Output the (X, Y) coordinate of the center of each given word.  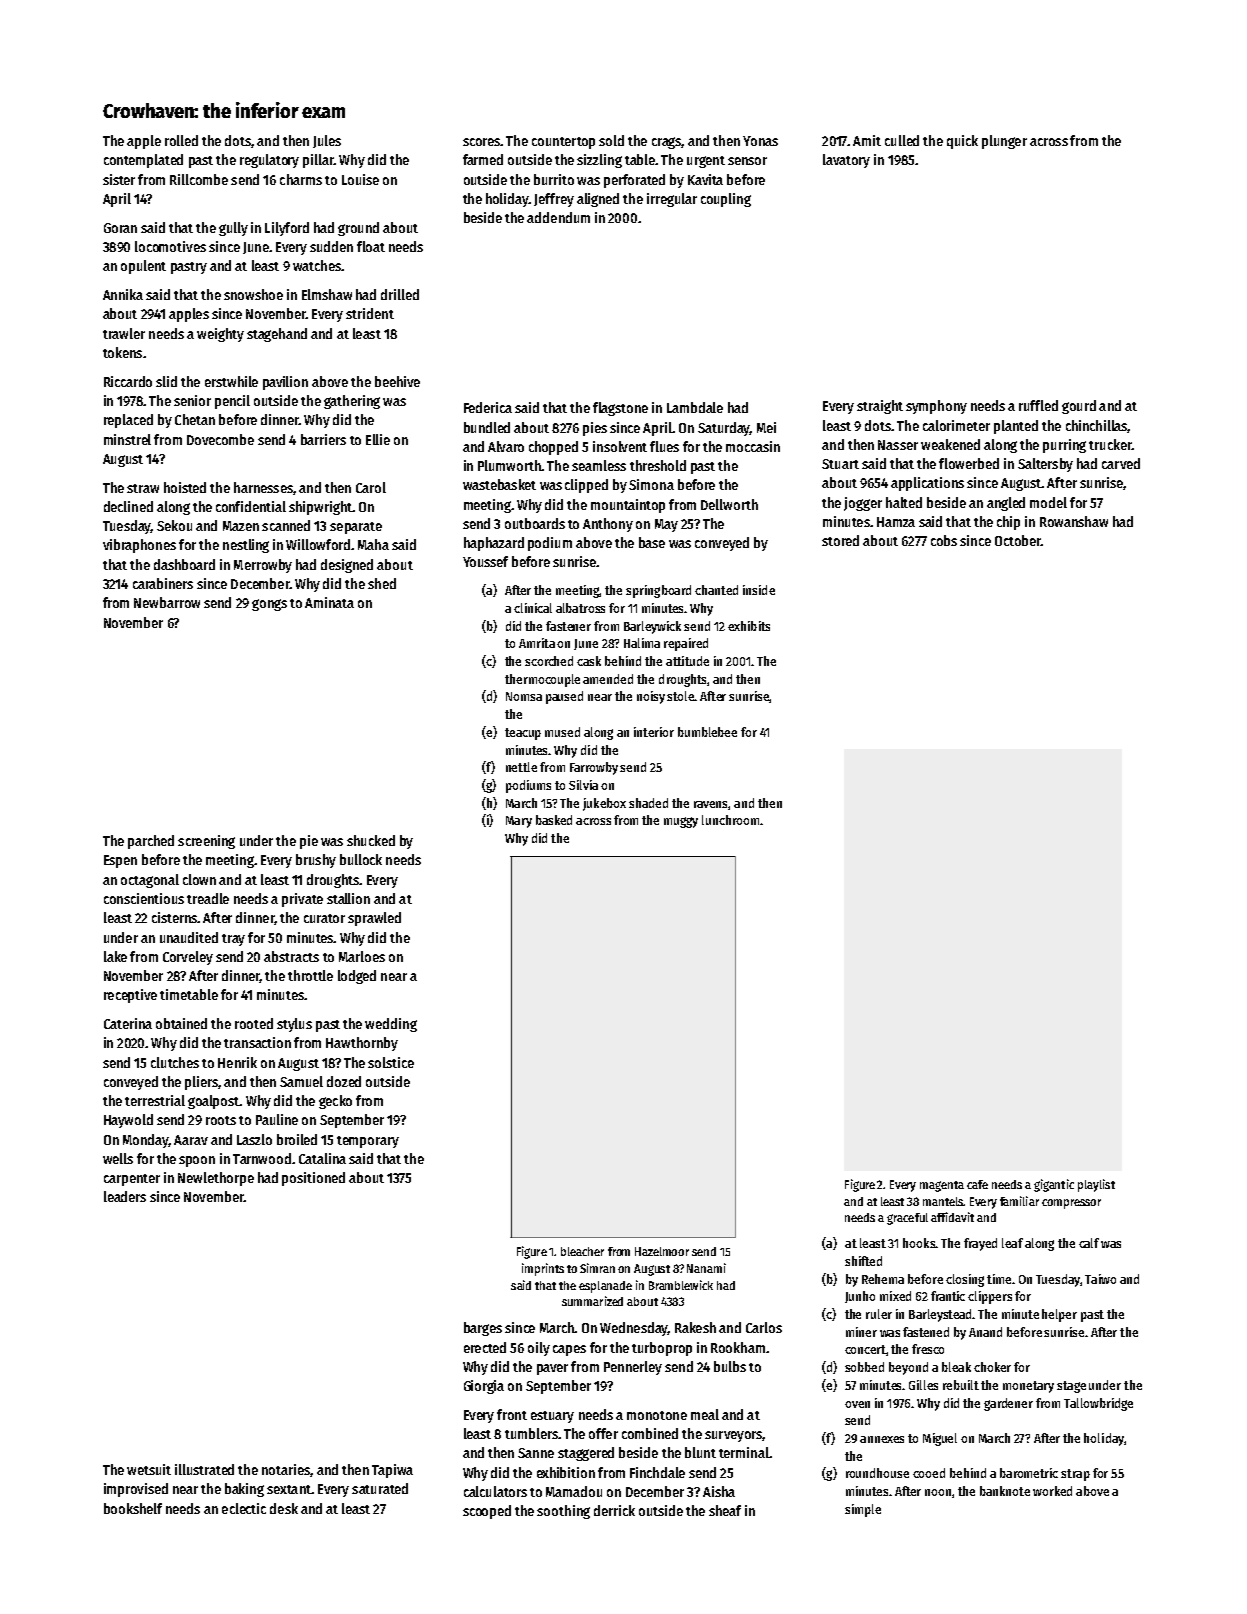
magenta (942, 1186)
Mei (766, 427)
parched (151, 842)
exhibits (749, 626)
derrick (614, 1510)
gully (233, 229)
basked (554, 820)
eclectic (244, 1508)
